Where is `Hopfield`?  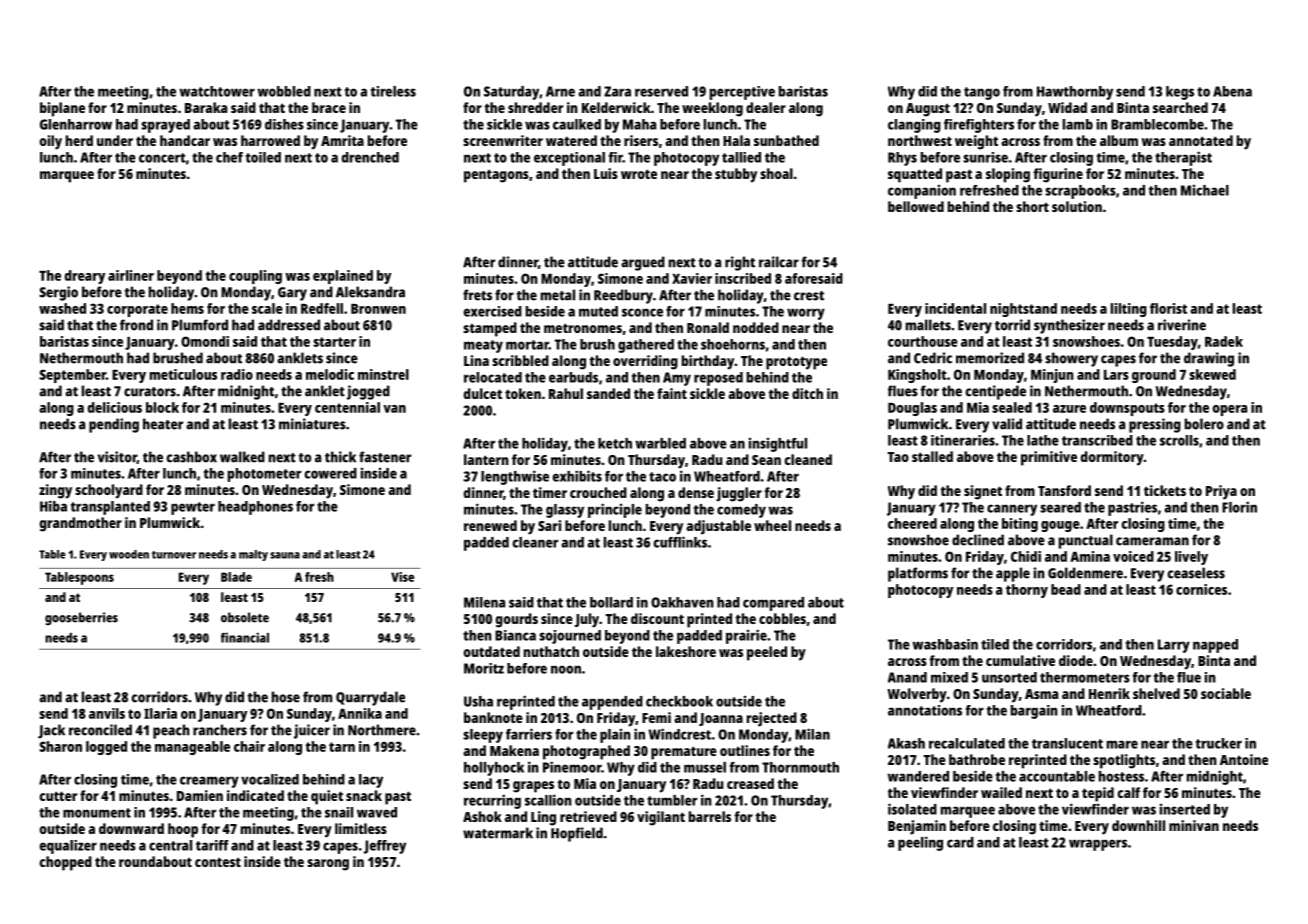
Hopfield is located at coordinates (577, 834).
